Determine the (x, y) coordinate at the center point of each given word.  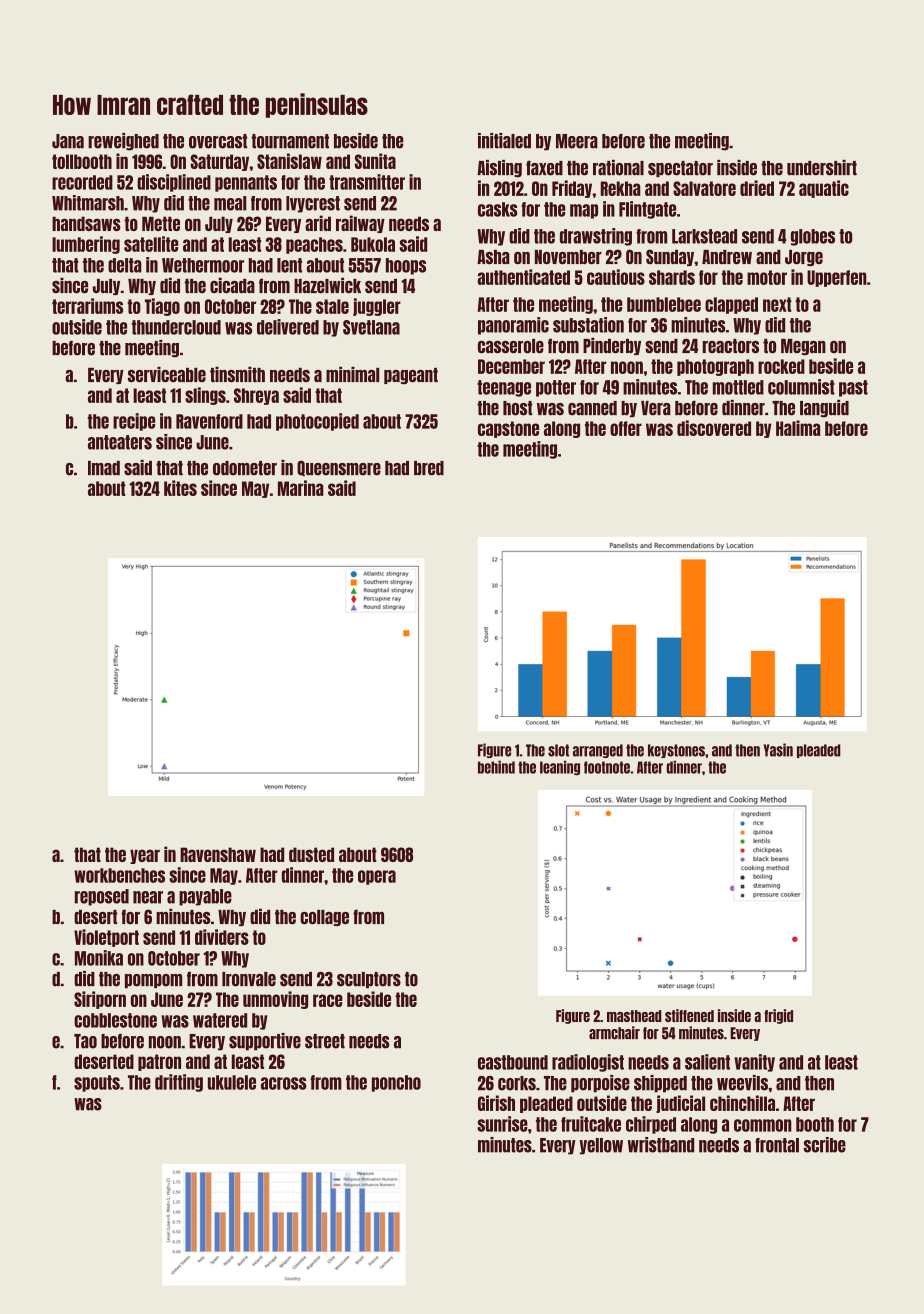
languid (824, 409)
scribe (825, 1145)
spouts (97, 1083)
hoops (406, 266)
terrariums (87, 306)
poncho (396, 1083)
